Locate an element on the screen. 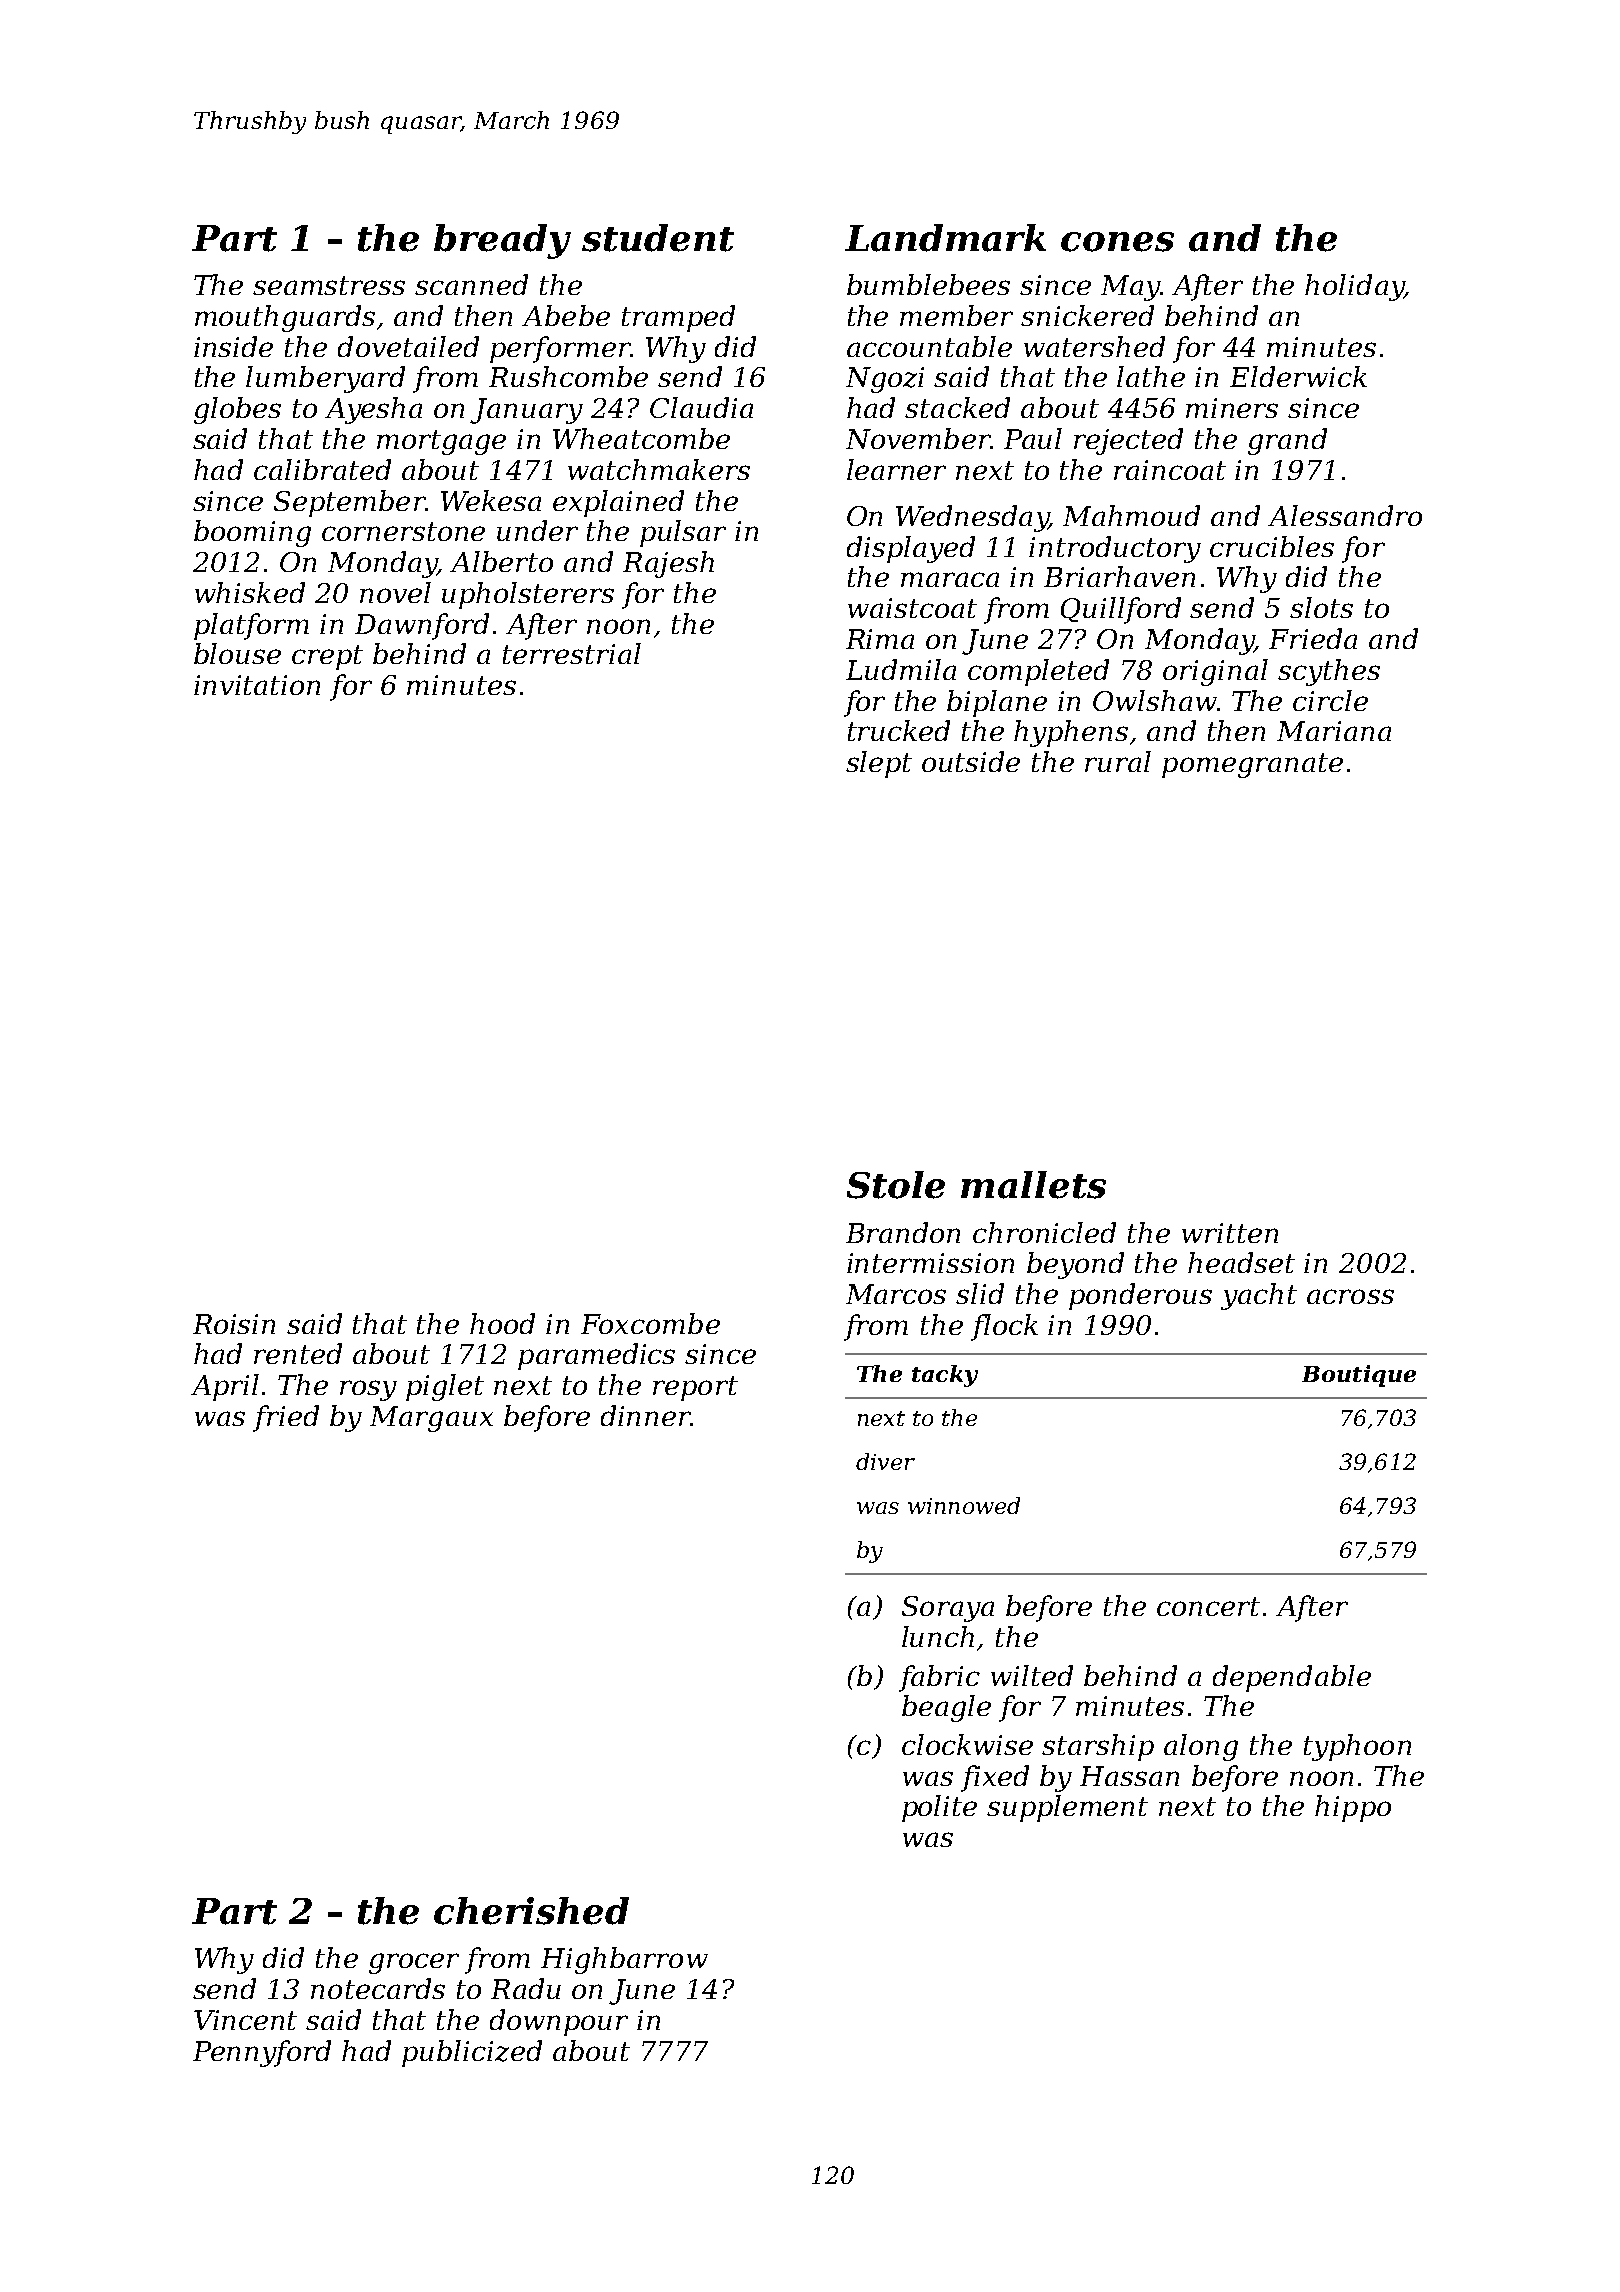 The width and height of the screenshot is (1620, 2292). grocer is located at coordinates (414, 1963).
